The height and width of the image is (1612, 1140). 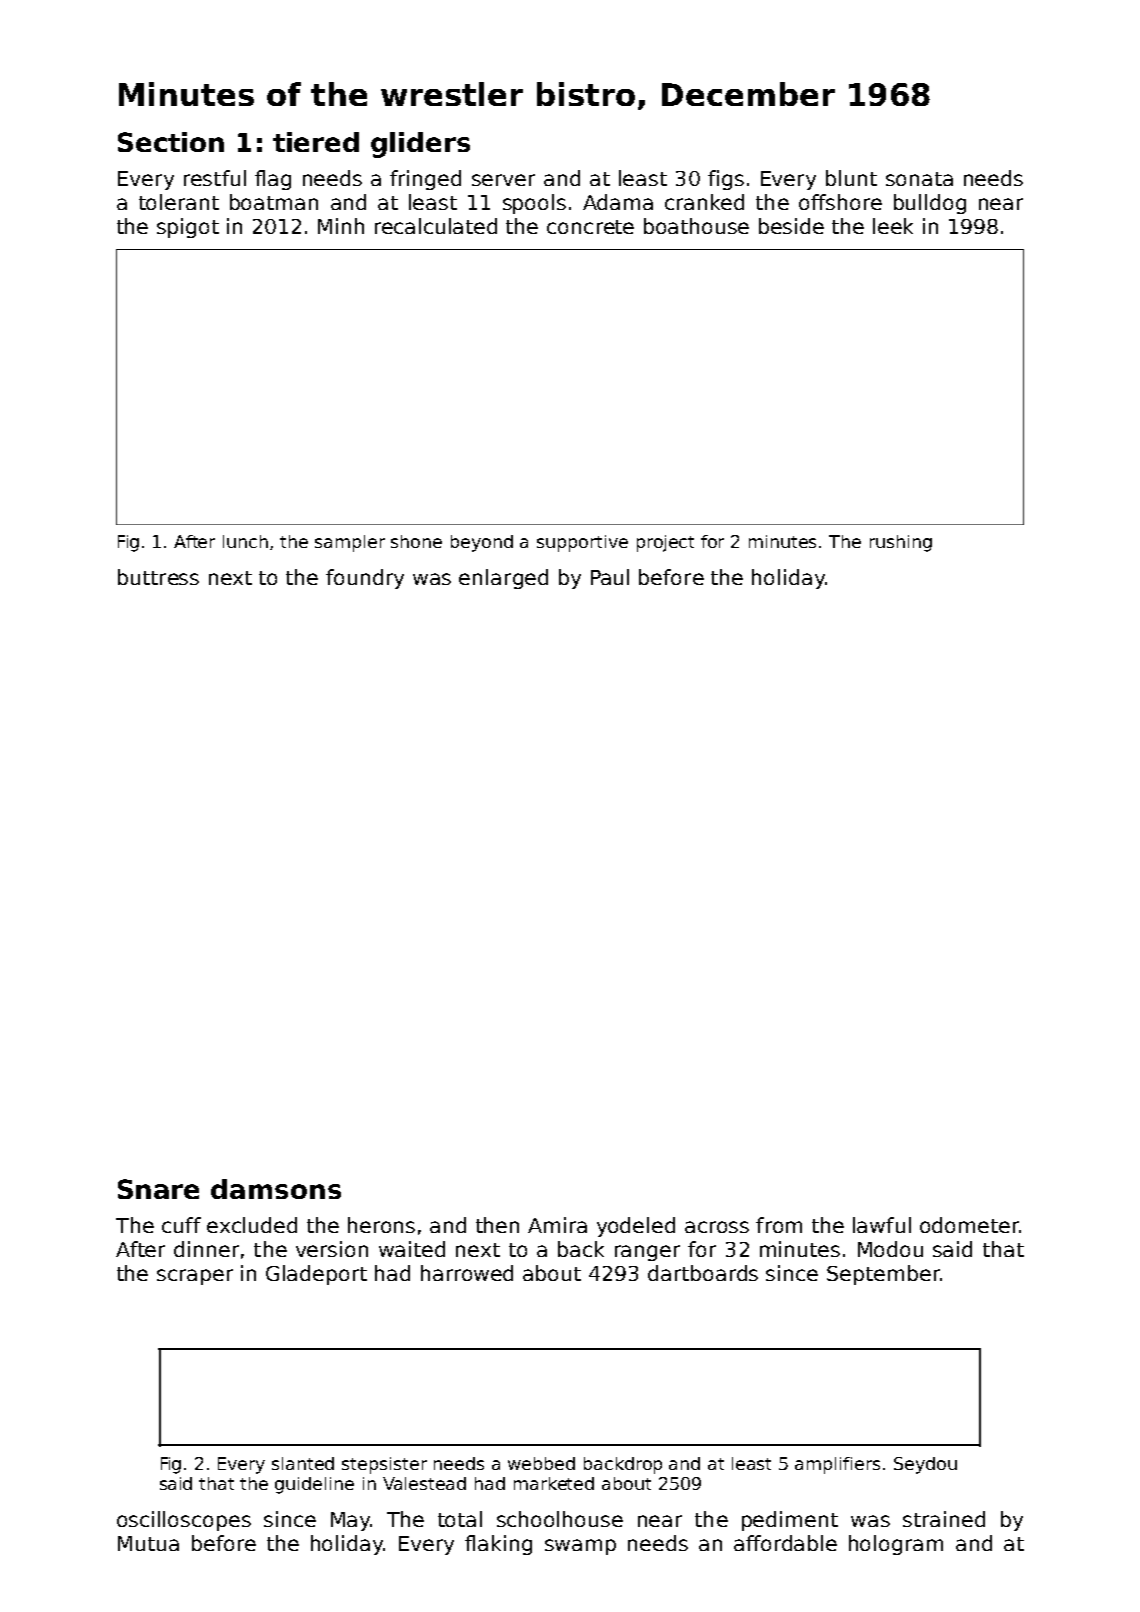 I want to click on strained, so click(x=944, y=1519).
